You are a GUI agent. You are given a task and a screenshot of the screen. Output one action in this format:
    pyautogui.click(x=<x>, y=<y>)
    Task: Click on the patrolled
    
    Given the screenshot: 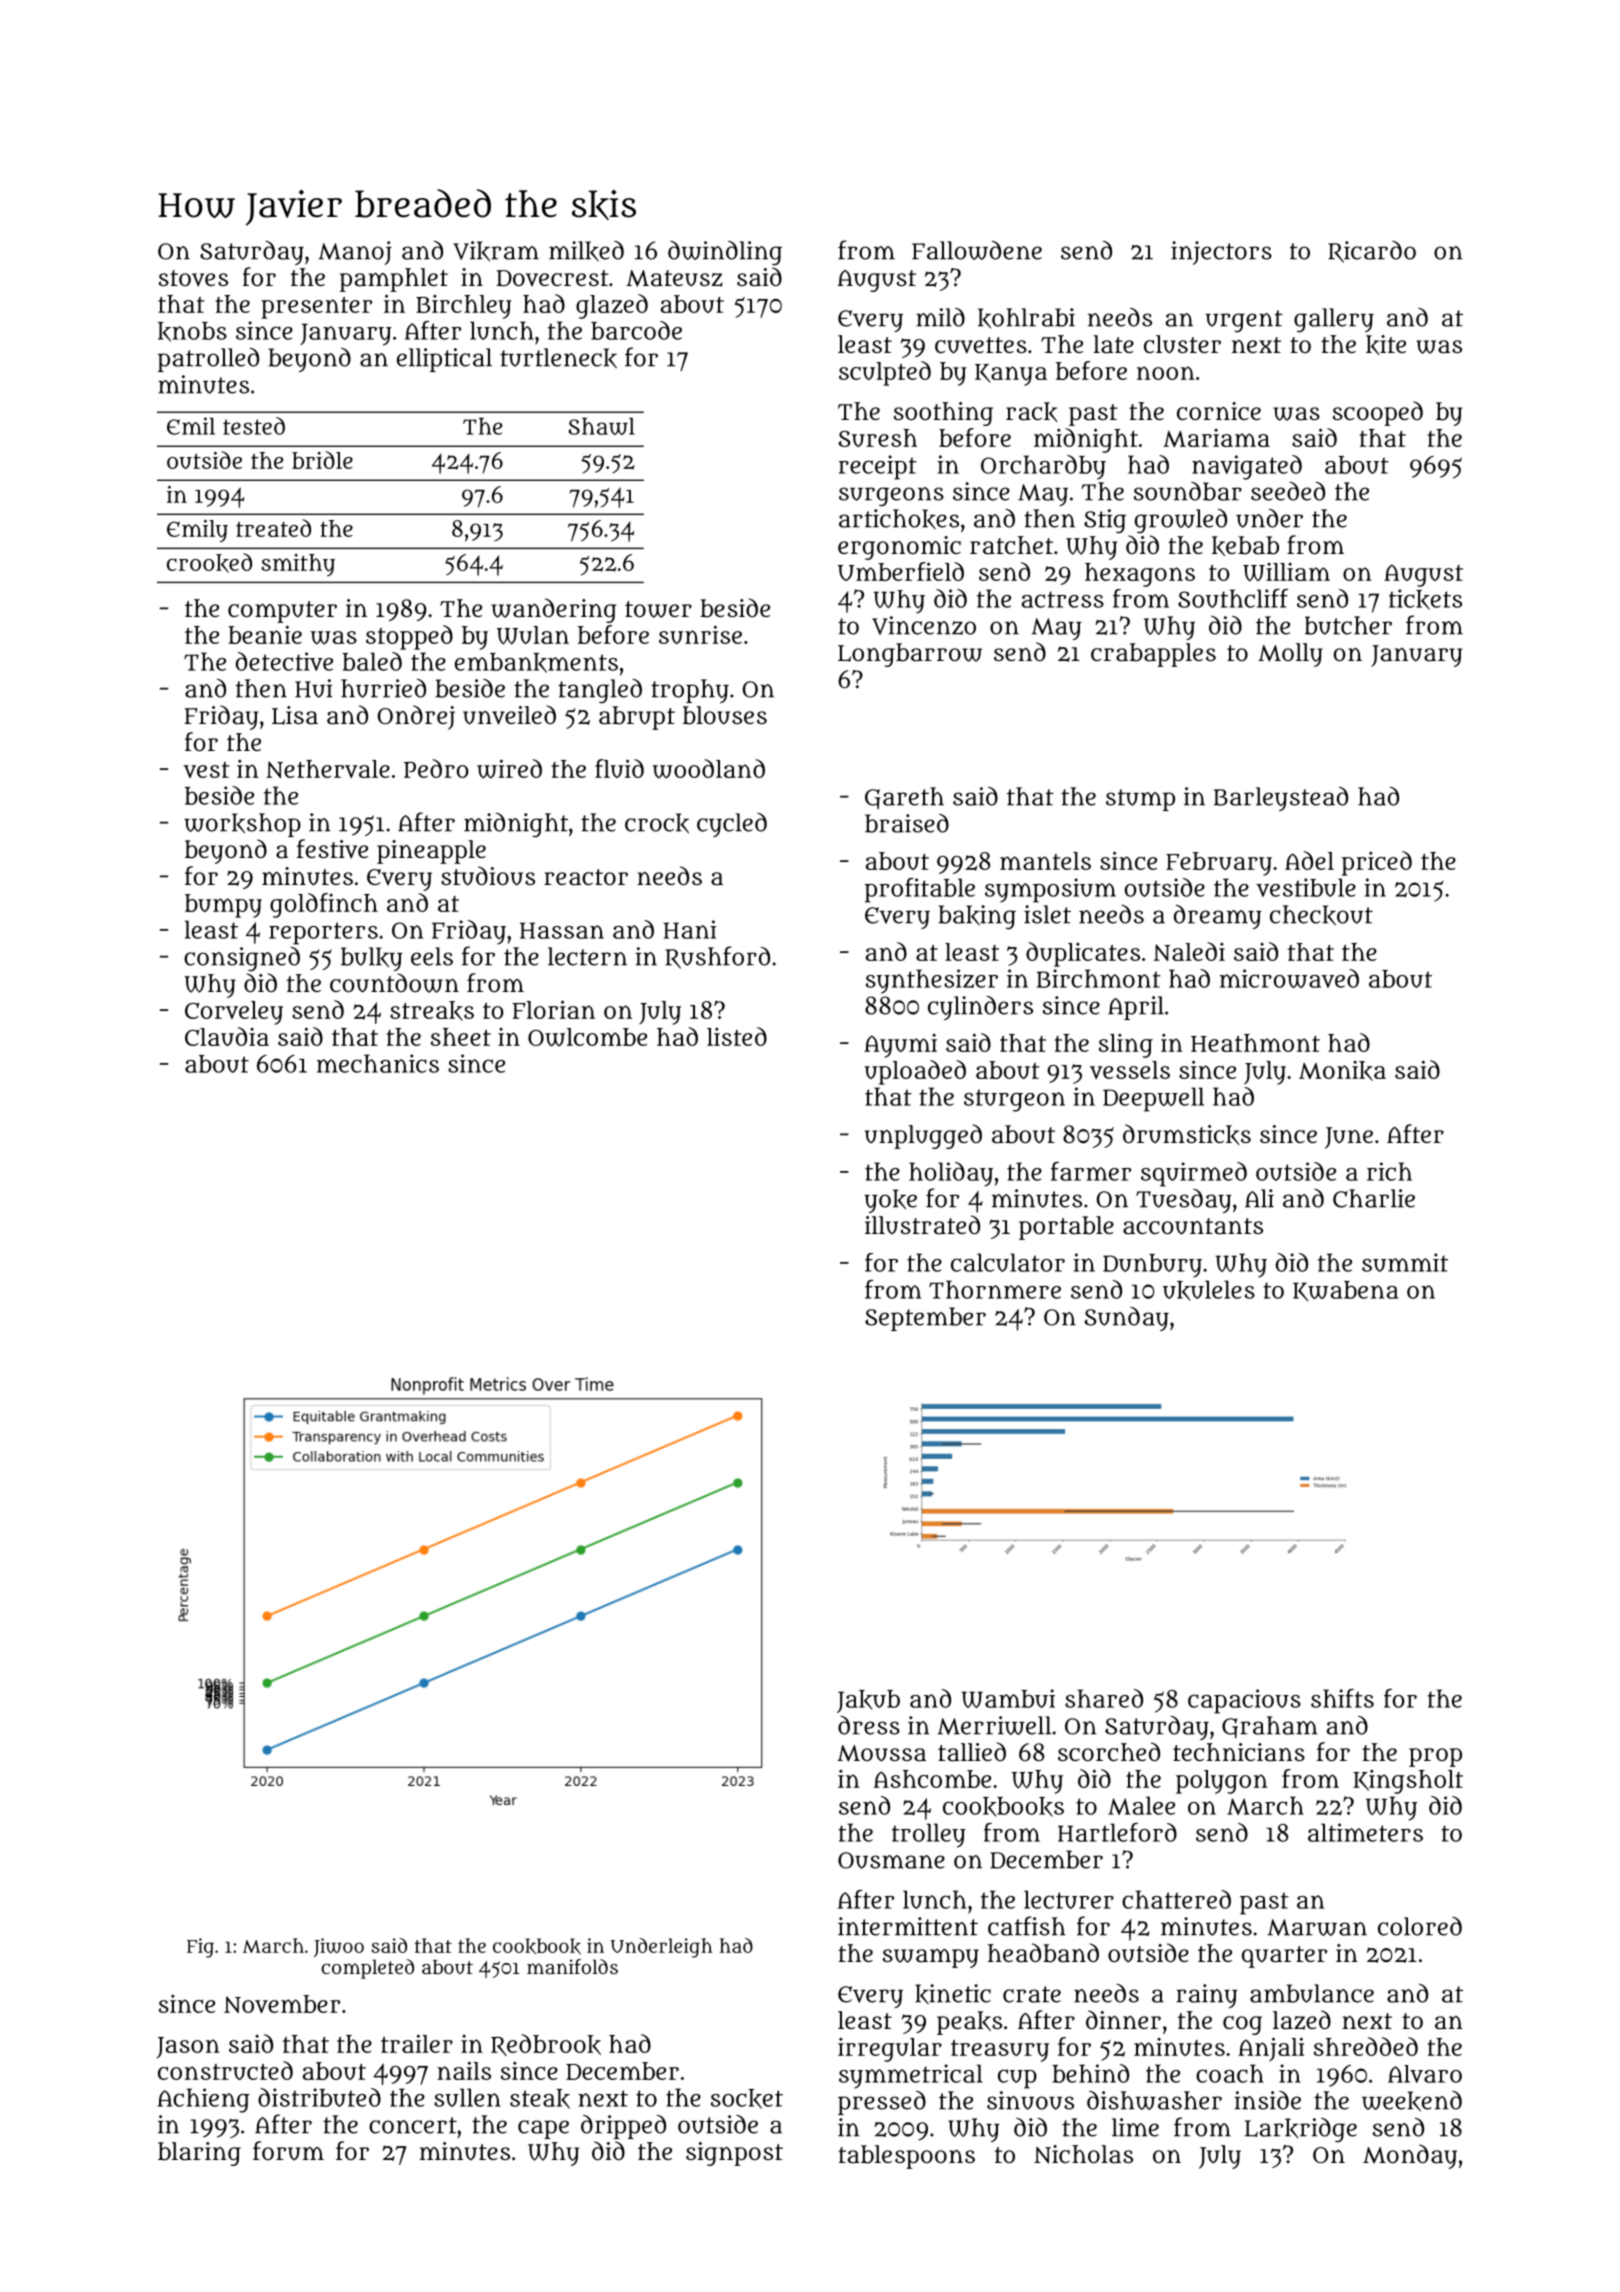 What is the action you would take?
    pyautogui.click(x=208, y=360)
